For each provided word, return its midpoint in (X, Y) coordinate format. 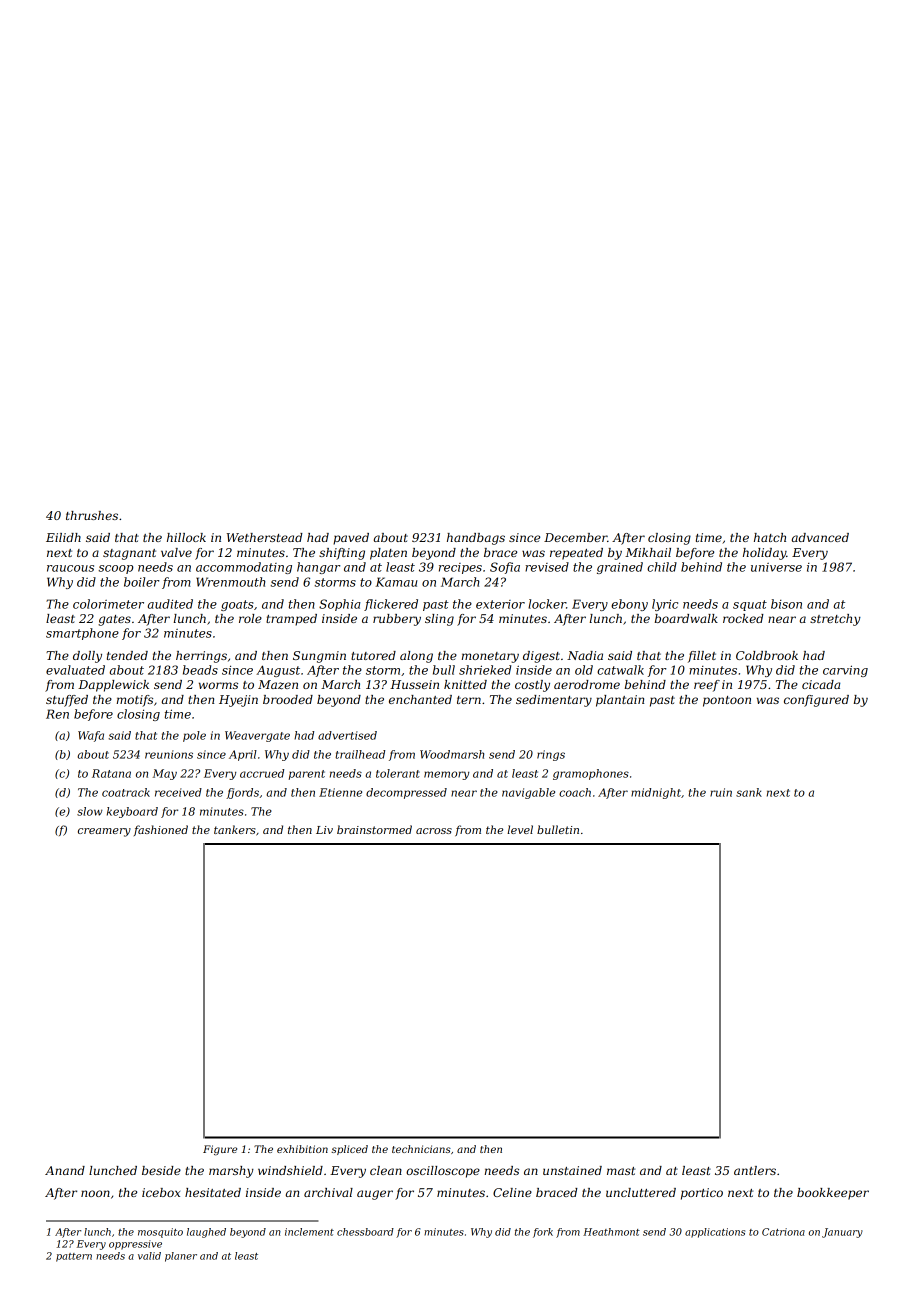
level (520, 829)
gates (114, 620)
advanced (820, 537)
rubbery (397, 620)
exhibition (302, 1149)
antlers (755, 1170)
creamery (104, 832)
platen (388, 554)
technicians (421, 1149)
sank (749, 792)
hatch (770, 537)
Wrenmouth (231, 582)
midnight (656, 793)
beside (161, 1170)
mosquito (160, 1233)
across (434, 831)
